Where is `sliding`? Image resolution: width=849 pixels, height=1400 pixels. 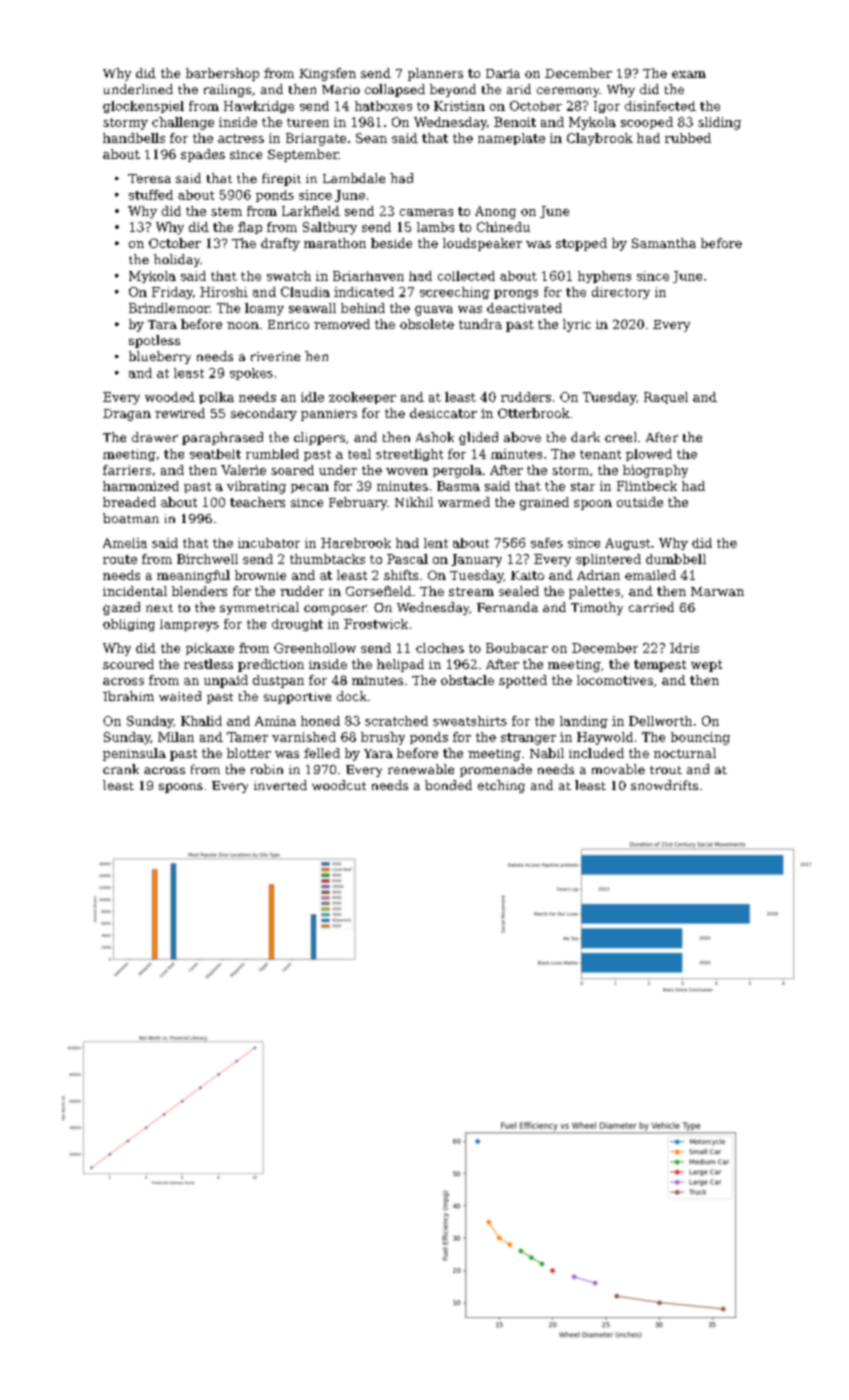 sliding is located at coordinates (719, 123).
